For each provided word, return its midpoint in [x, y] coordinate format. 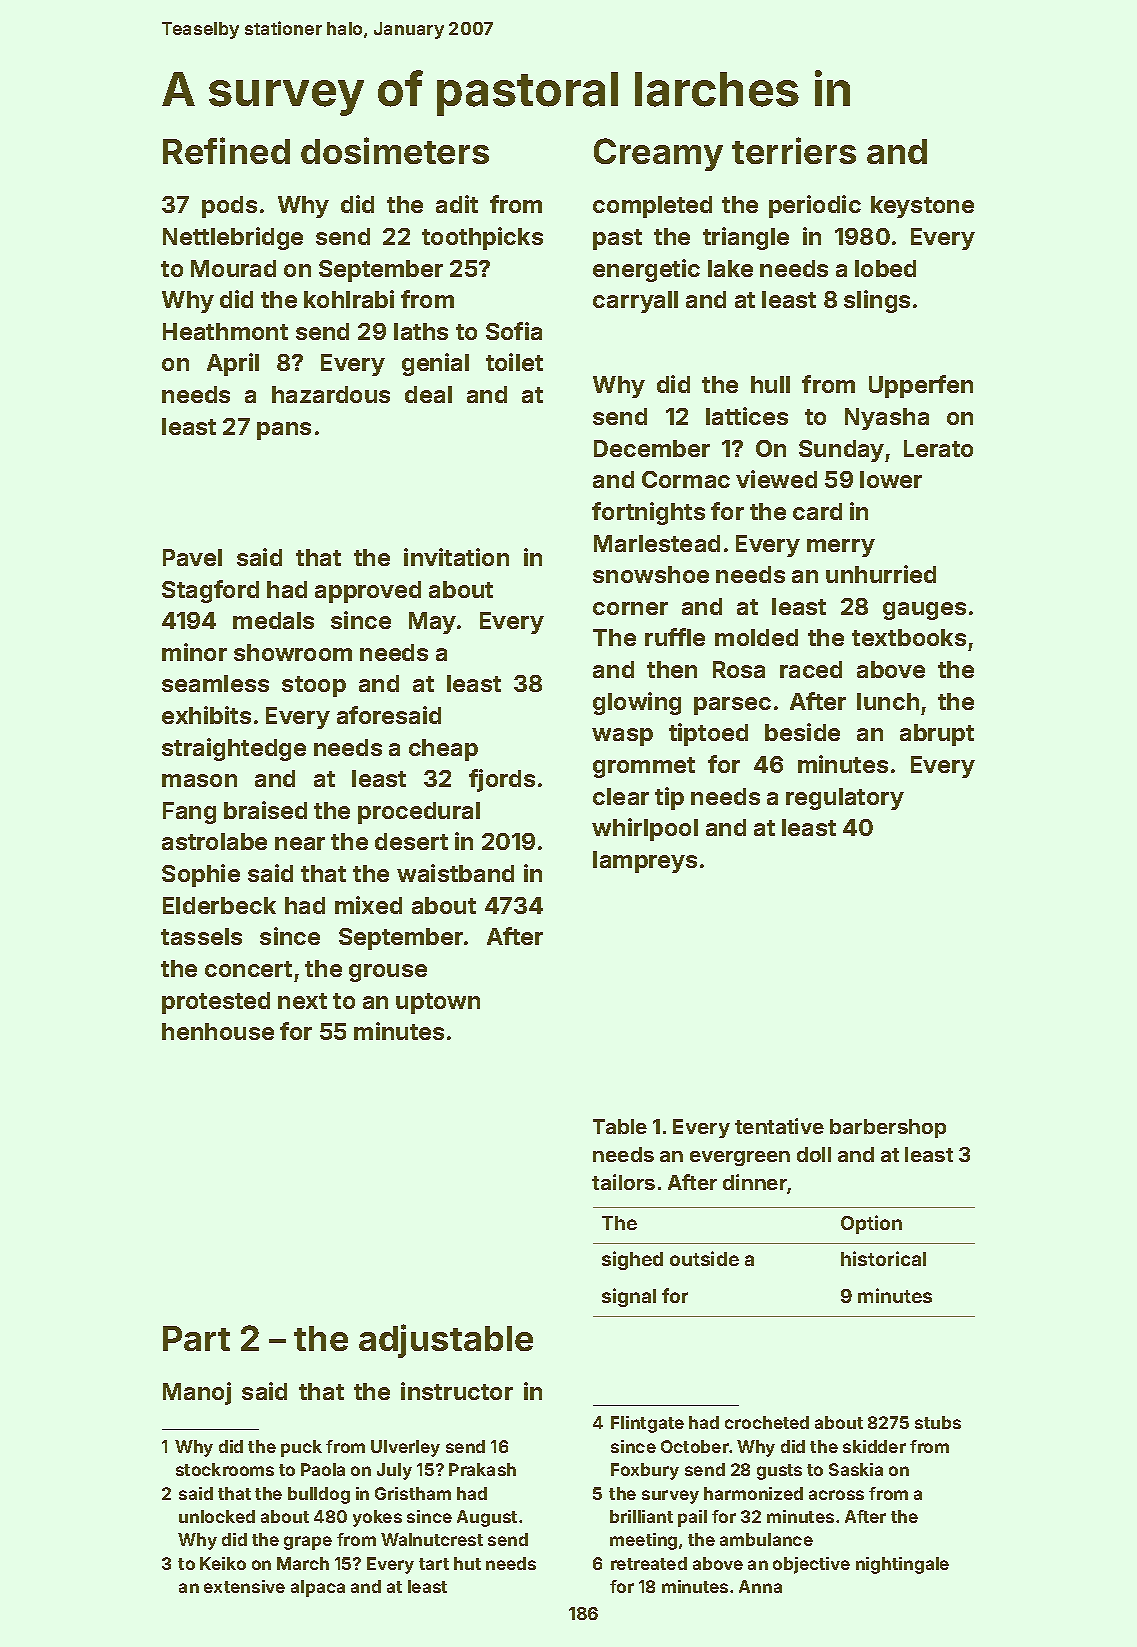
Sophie [201, 875]
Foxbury [645, 1471]
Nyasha [887, 419]
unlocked [217, 1516]
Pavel [192, 557]
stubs [938, 1422]
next [302, 1001]
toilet [514, 362]
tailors [623, 1182]
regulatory [845, 799]
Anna [760, 1586]
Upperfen [921, 386]
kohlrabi [349, 299]
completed [652, 207]
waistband [455, 873]
